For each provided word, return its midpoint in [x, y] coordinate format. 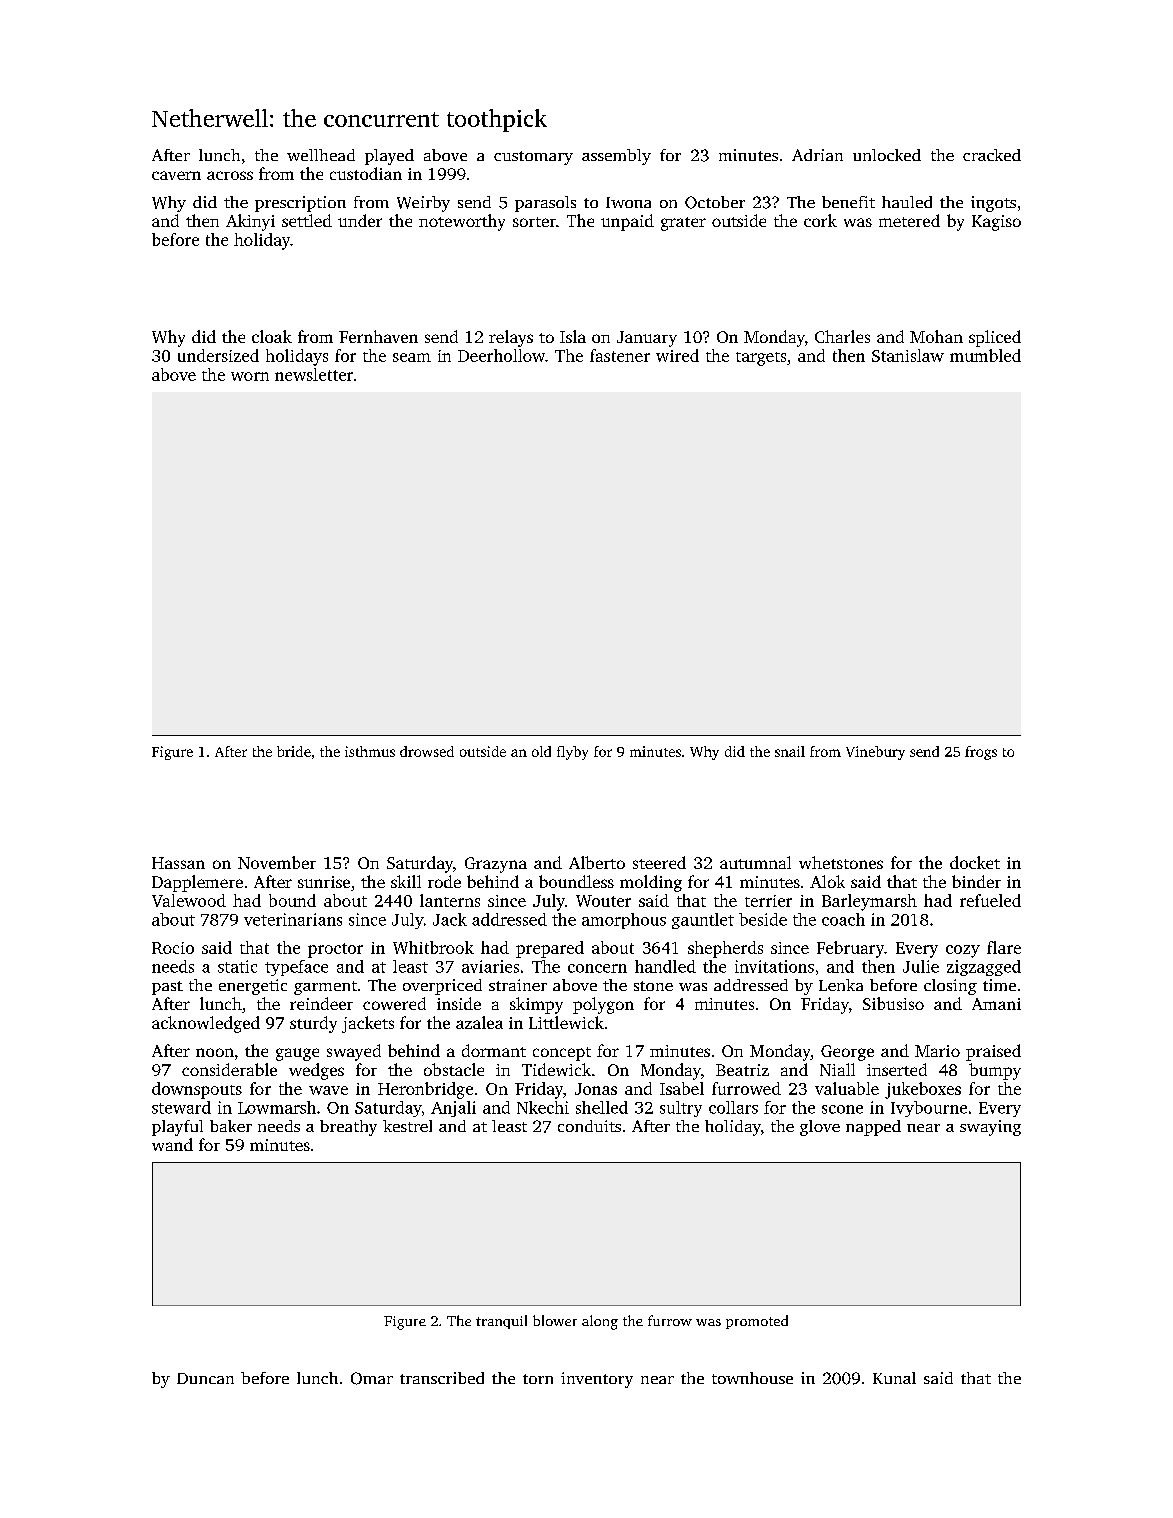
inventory [597, 1380]
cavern [176, 175]
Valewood [189, 900]
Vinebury [875, 753]
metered [909, 220]
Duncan [205, 1378]
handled [665, 966]
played [389, 157]
